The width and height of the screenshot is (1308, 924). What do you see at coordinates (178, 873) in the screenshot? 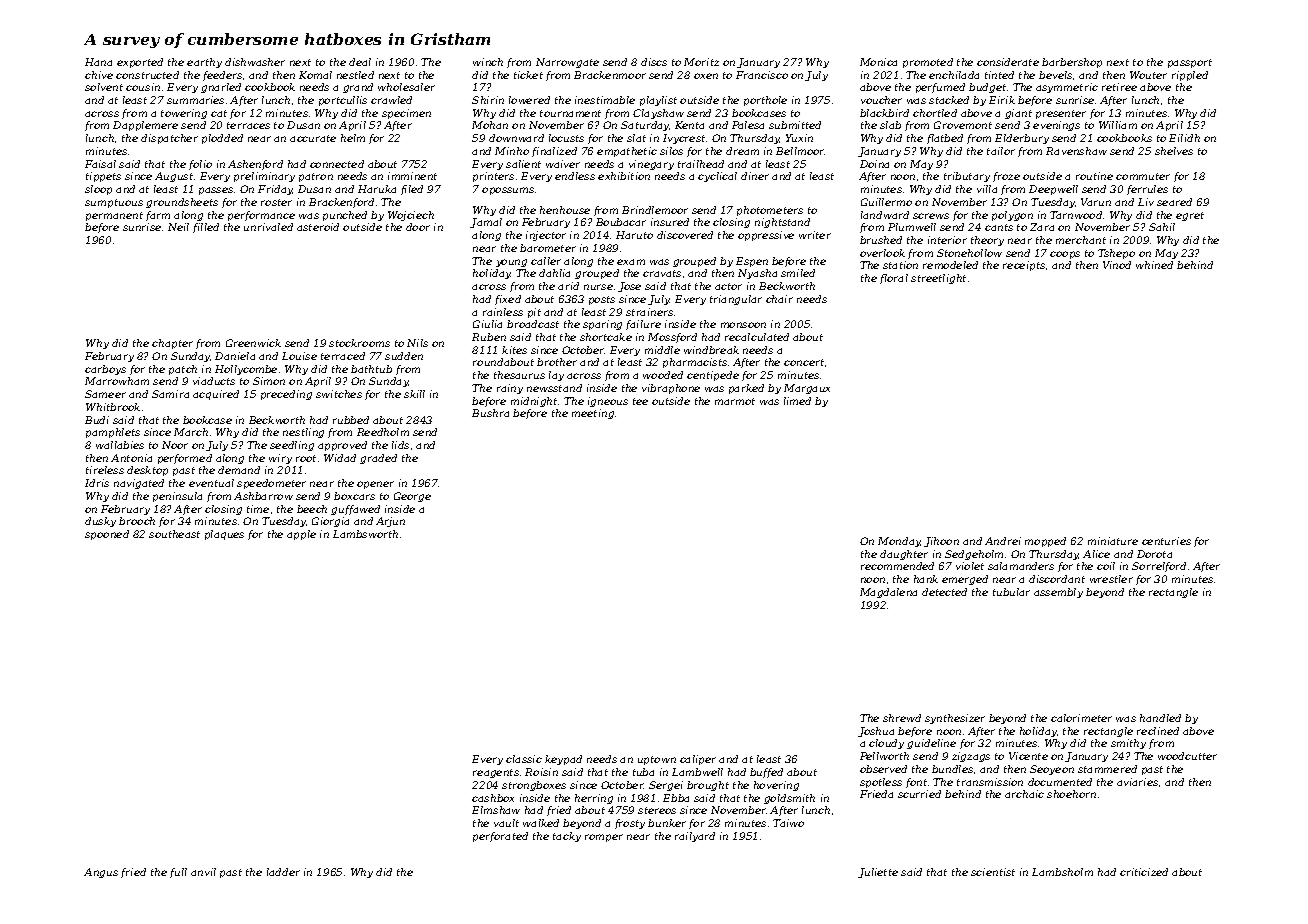
I see `full` at bounding box center [178, 873].
